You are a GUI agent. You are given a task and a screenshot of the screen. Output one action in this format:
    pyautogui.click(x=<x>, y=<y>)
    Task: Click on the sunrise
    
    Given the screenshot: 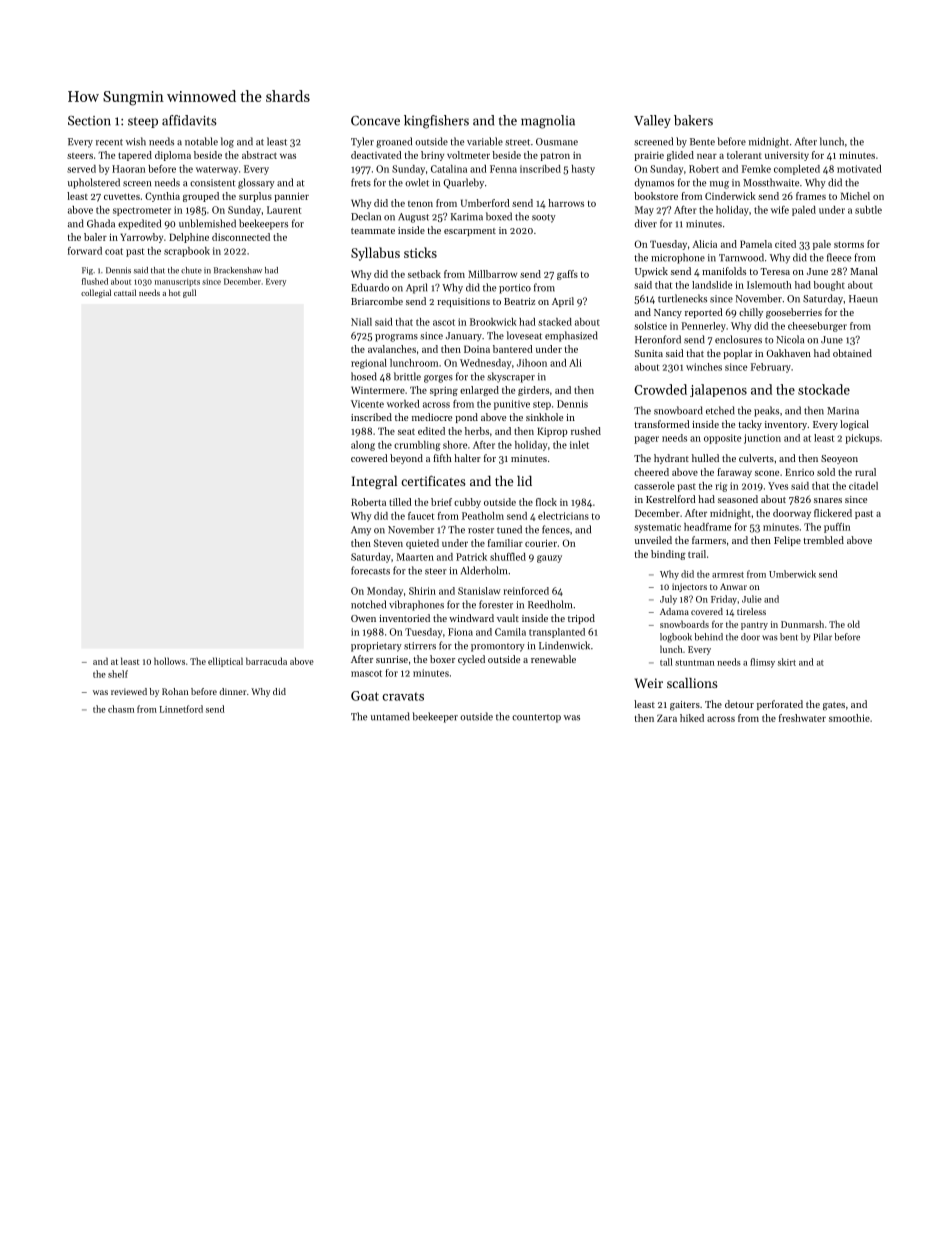 What is the action you would take?
    pyautogui.click(x=392, y=659)
